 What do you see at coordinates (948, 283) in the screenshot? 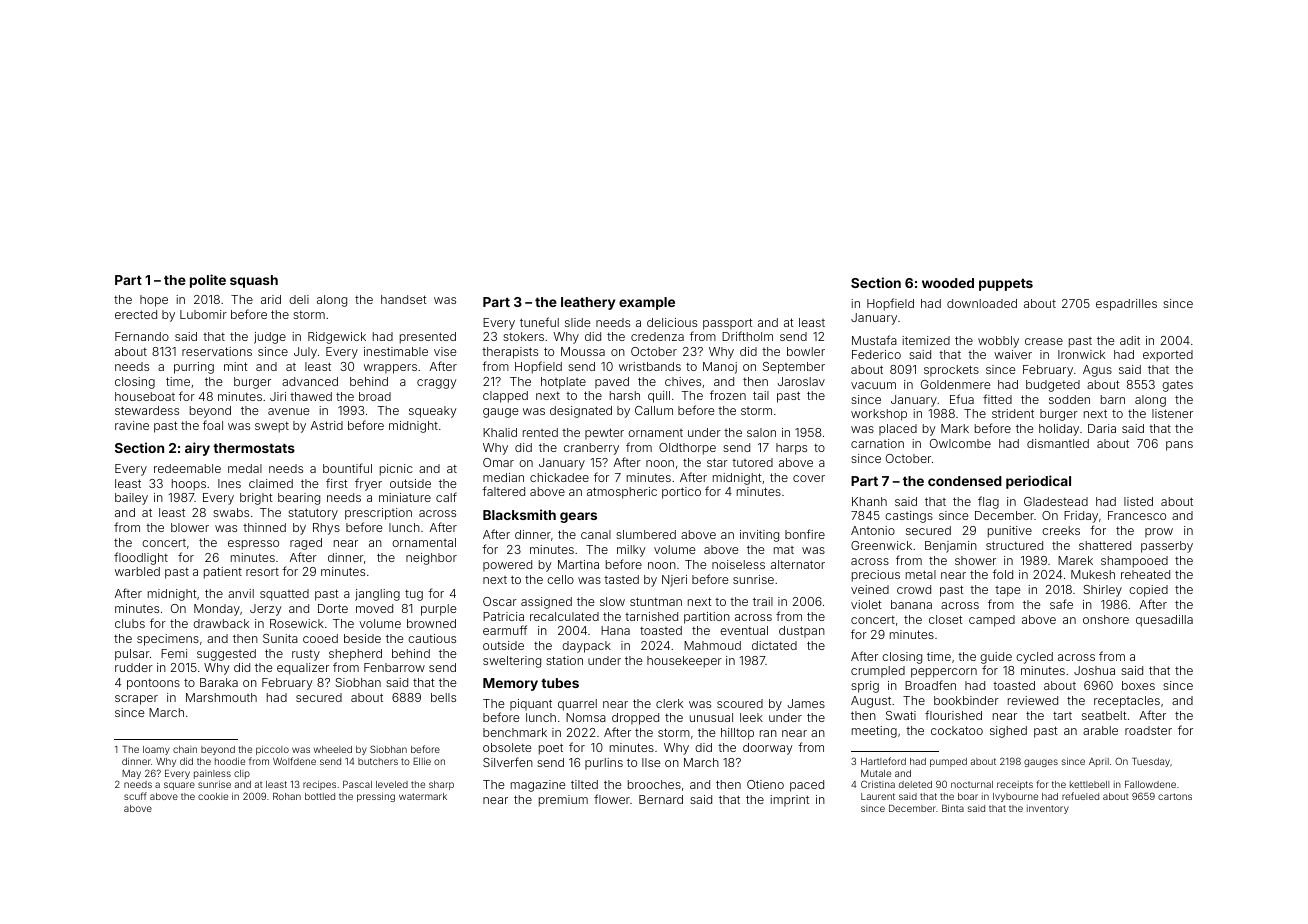
I see `wooded` at bounding box center [948, 283].
